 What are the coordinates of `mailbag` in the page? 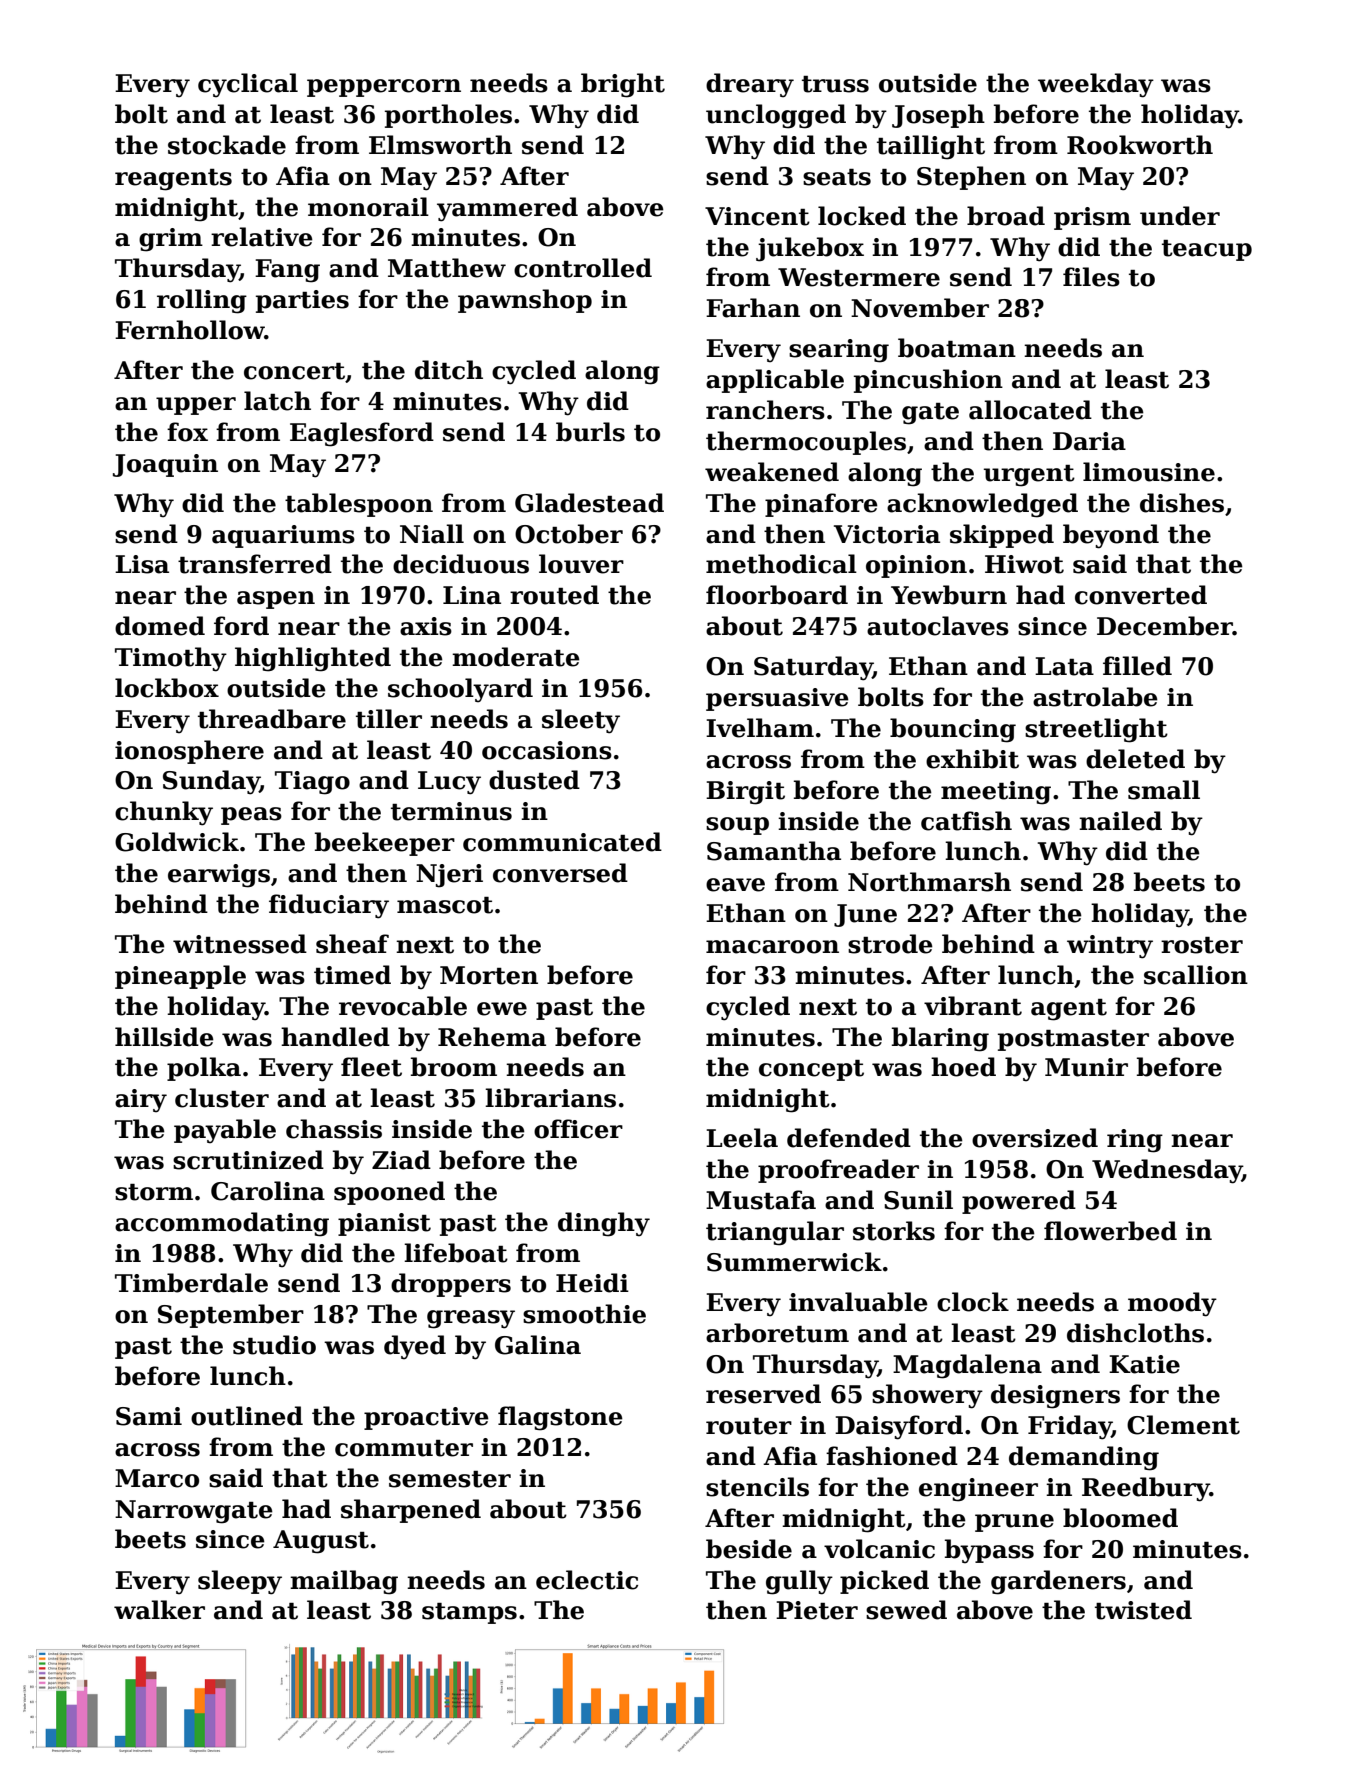 It's located at (344, 1582).
